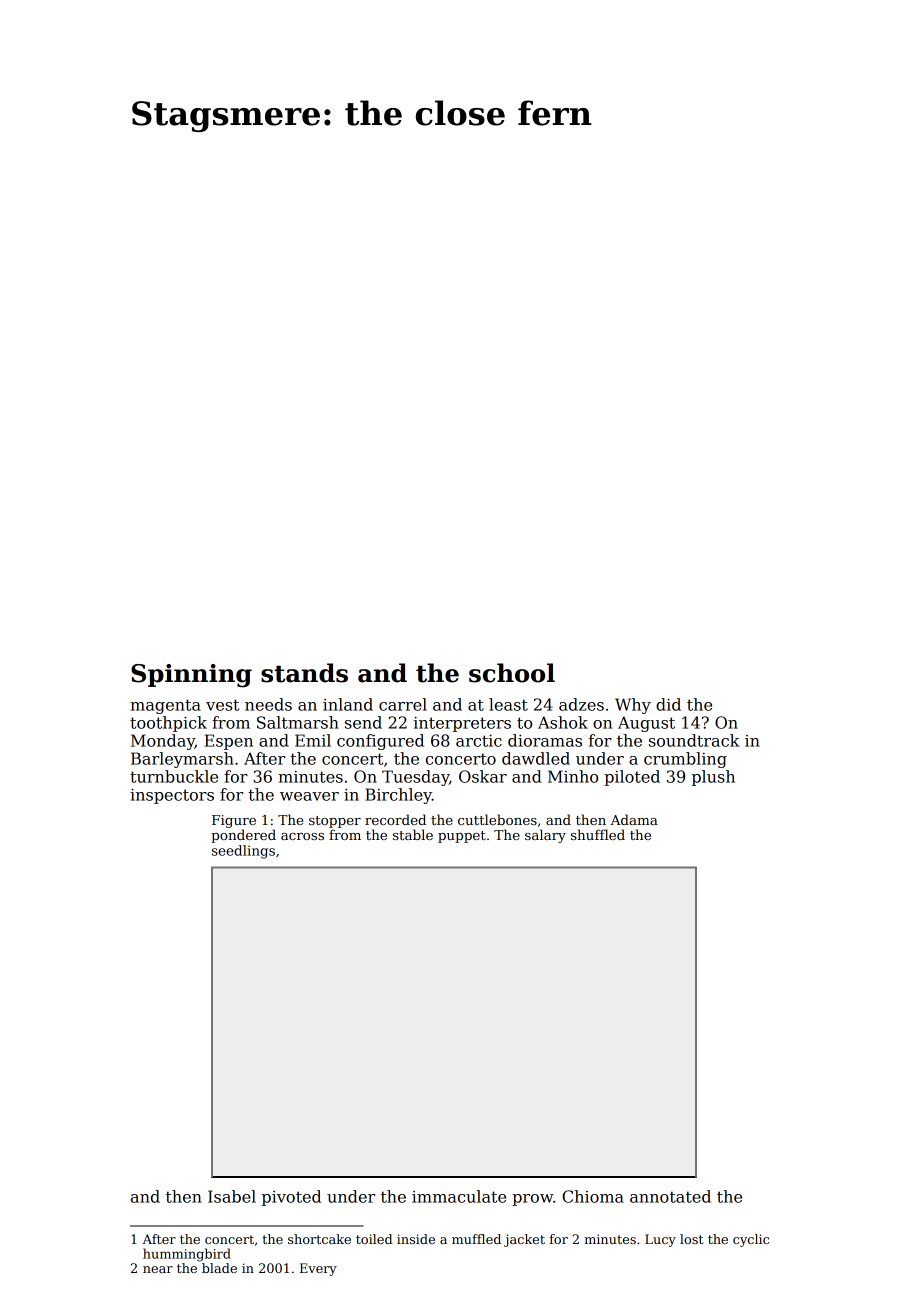  I want to click on Isabel, so click(232, 1196).
